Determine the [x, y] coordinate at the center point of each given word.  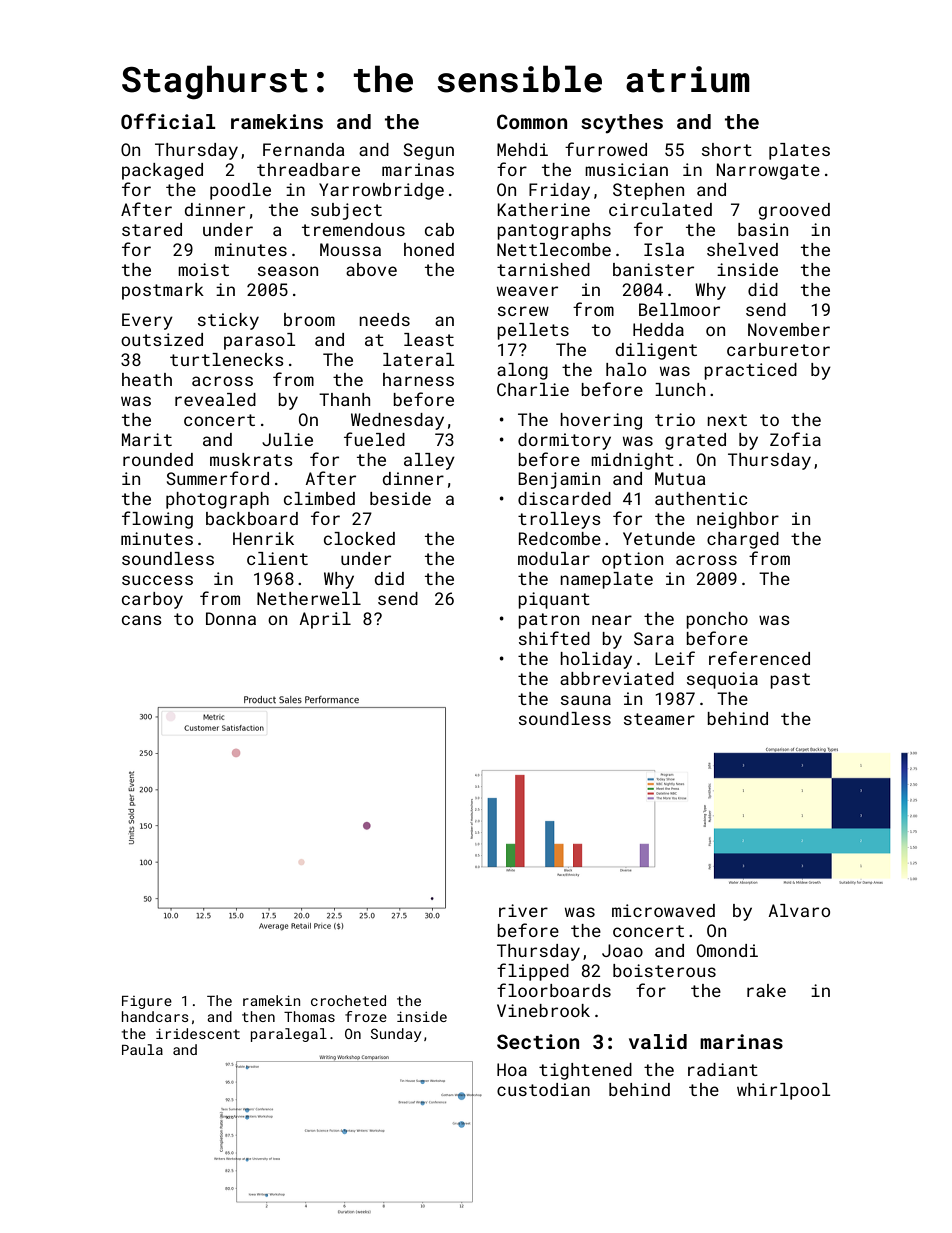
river [523, 910]
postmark [163, 291]
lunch [680, 389]
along [522, 371]
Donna [231, 618]
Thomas [309, 1016]
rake [766, 990]
